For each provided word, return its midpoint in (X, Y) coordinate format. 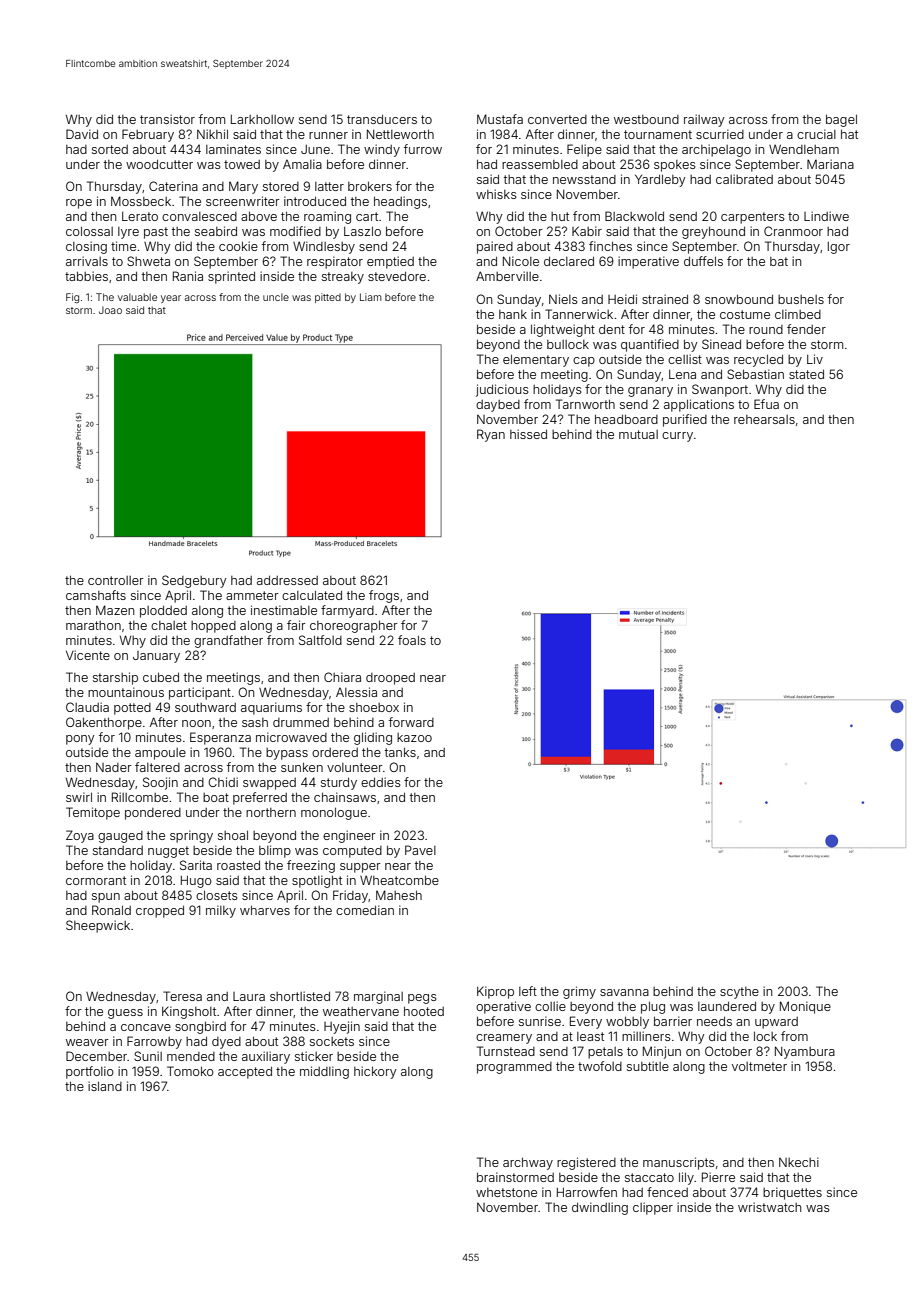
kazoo (414, 737)
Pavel (420, 850)
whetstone (506, 1192)
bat (779, 261)
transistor (167, 119)
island (105, 1086)
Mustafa (500, 119)
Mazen (115, 610)
